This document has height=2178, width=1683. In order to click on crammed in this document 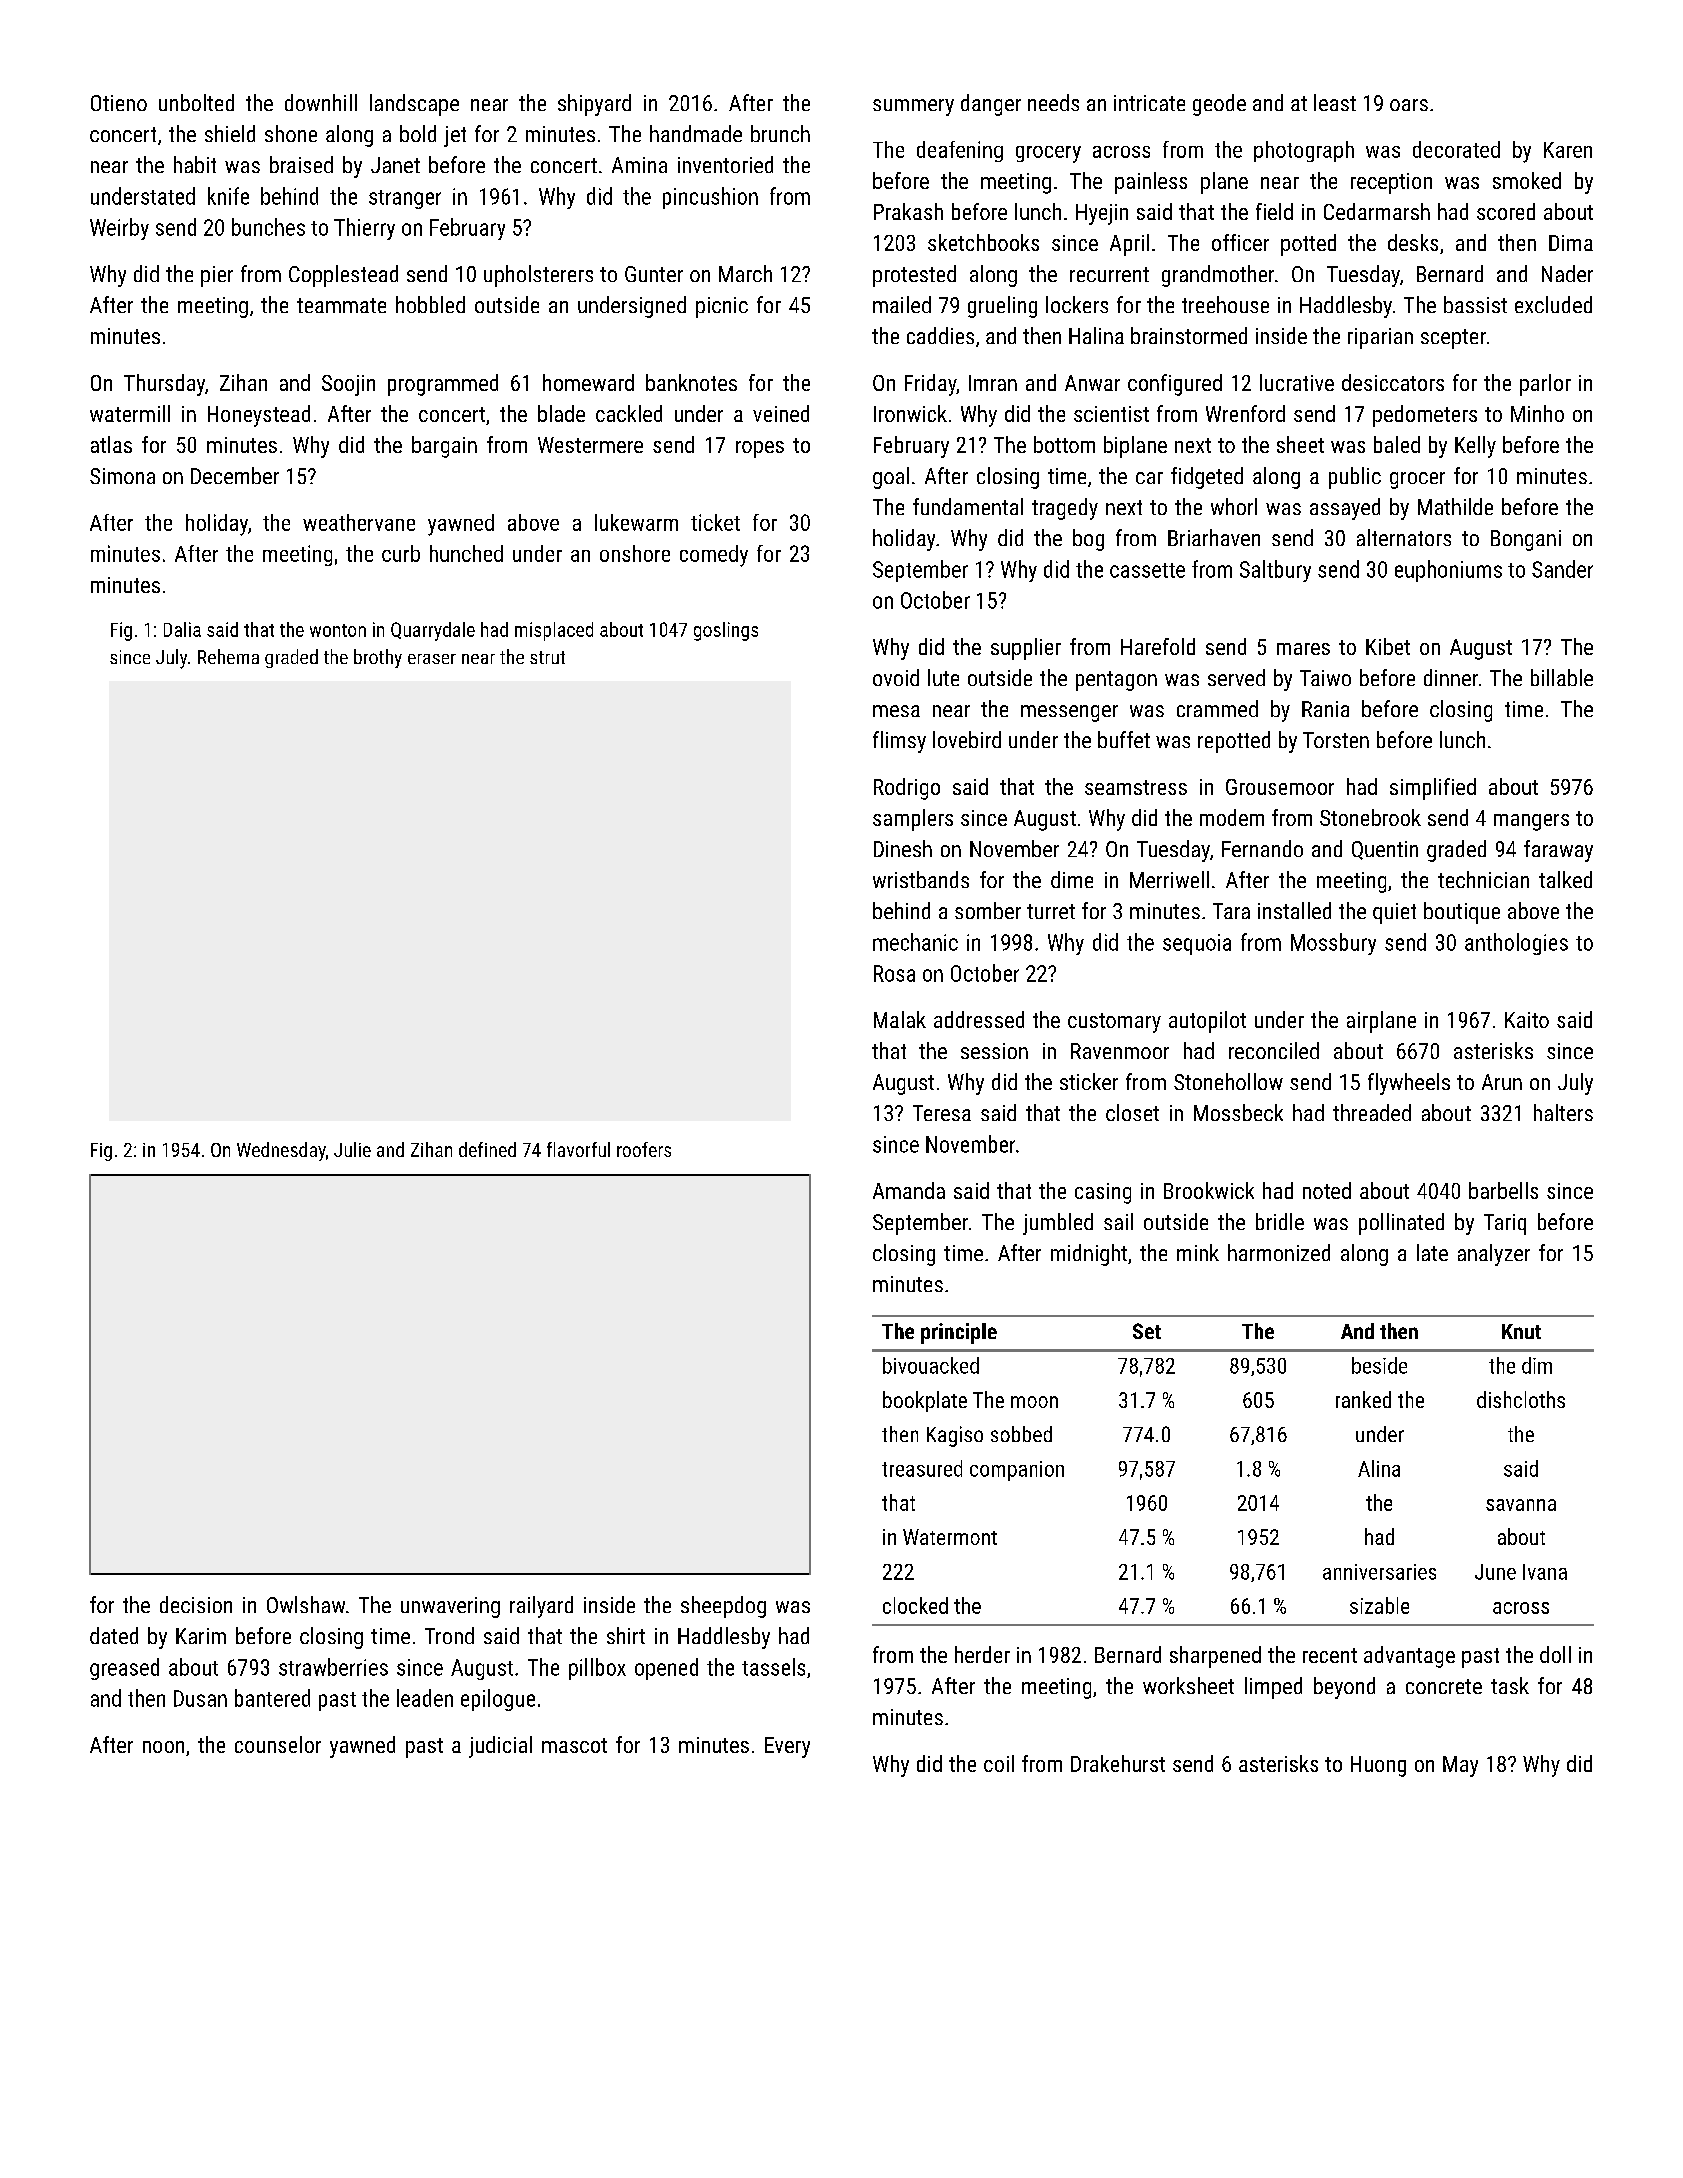, I will do `click(1217, 708)`.
